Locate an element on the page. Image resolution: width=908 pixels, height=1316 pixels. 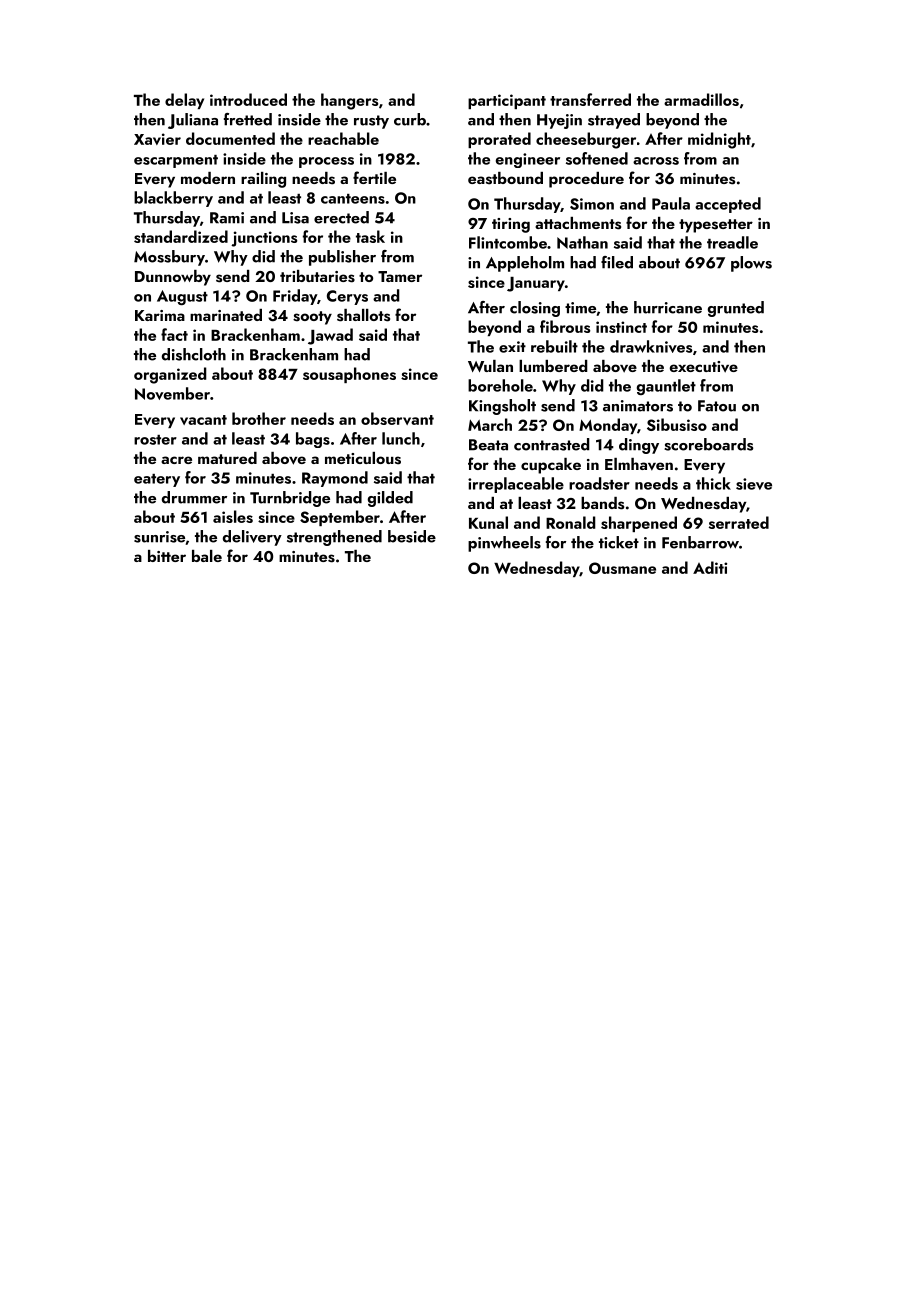
hangers is located at coordinates (349, 101).
